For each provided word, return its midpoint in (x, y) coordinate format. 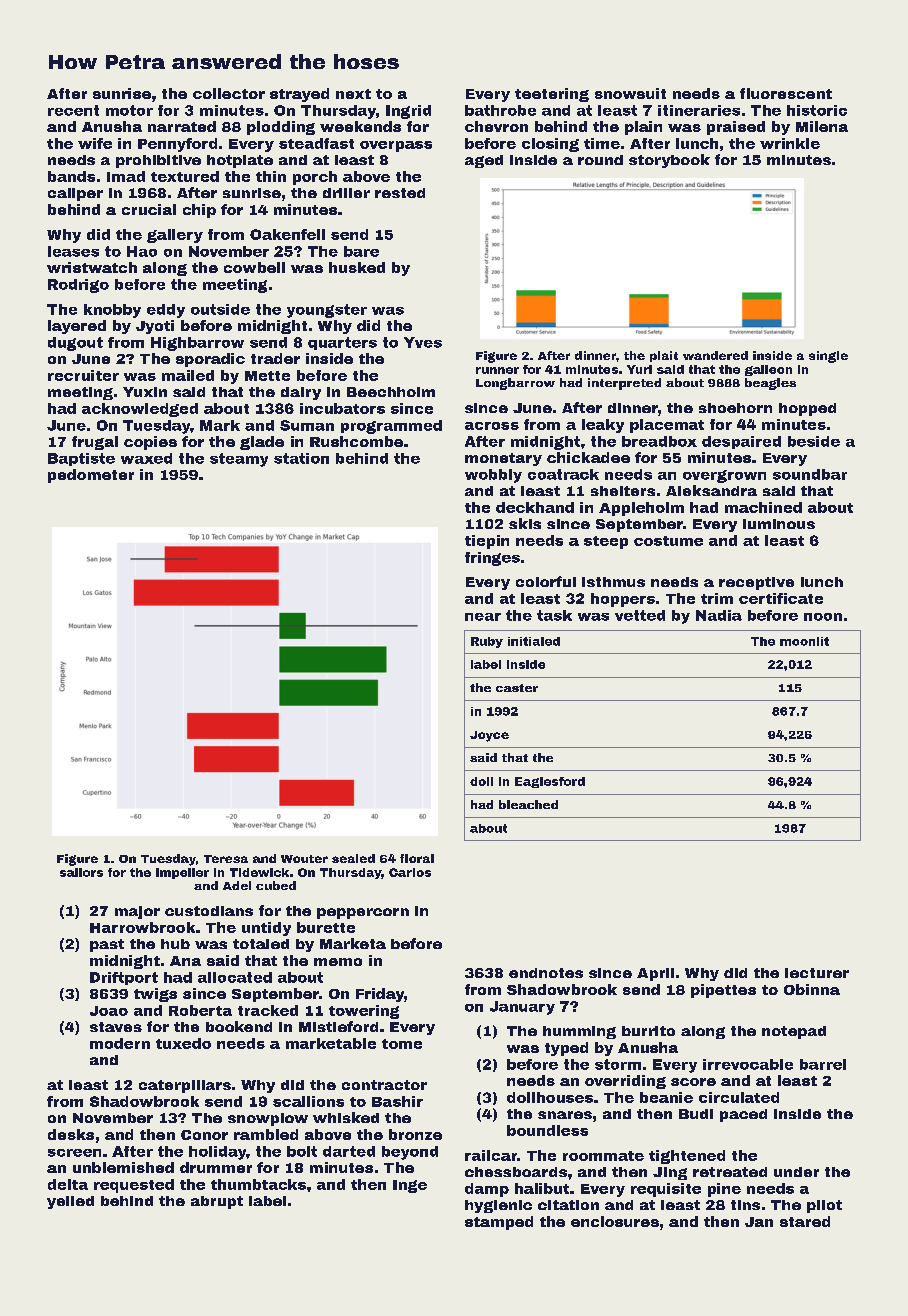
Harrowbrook (142, 927)
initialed (534, 641)
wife (95, 143)
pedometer (91, 476)
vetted (640, 615)
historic (817, 110)
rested (400, 193)
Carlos (410, 872)
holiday (218, 1153)
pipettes (723, 991)
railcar (491, 1155)
